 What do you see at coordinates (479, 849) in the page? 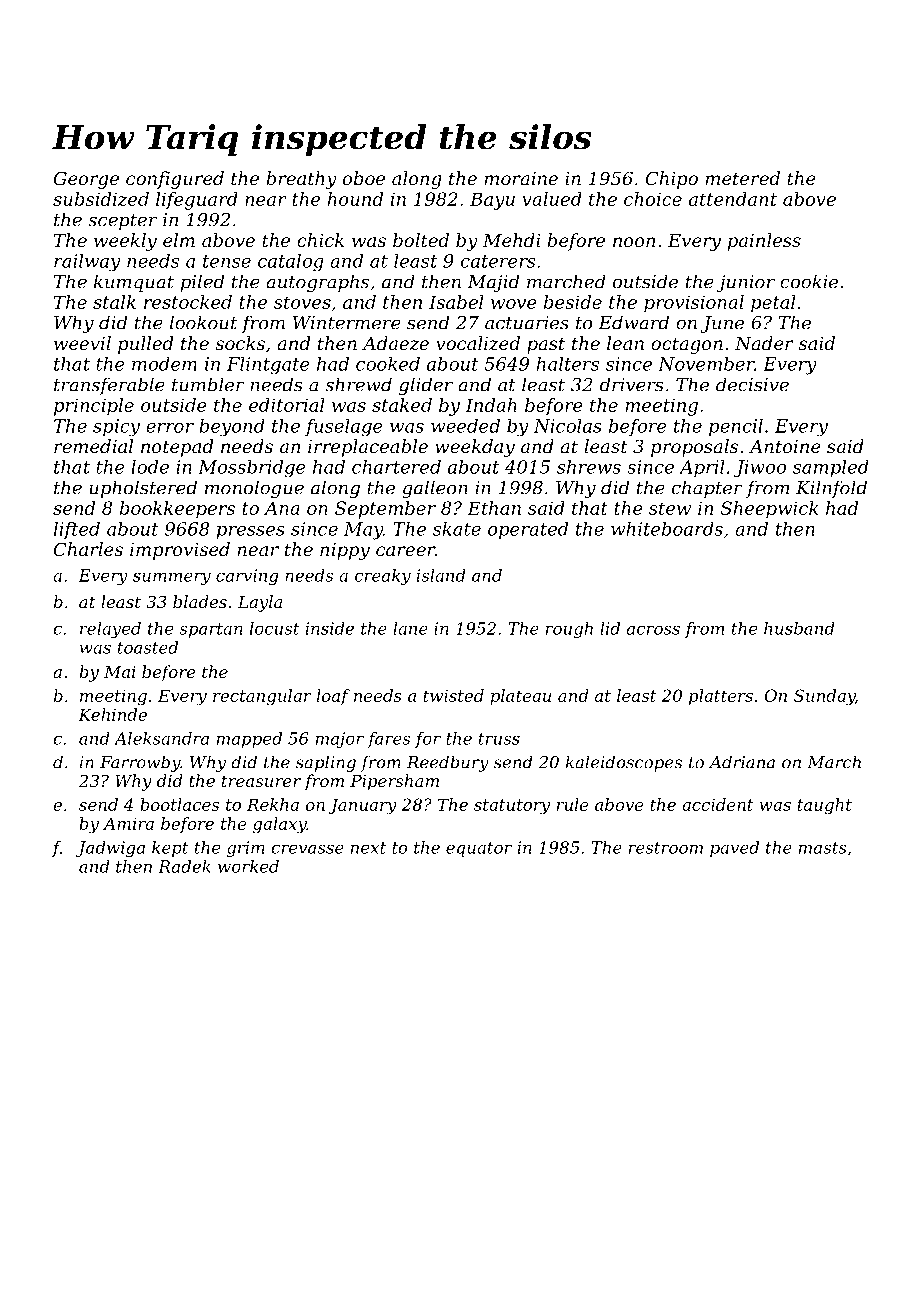
I see `equator` at bounding box center [479, 849].
